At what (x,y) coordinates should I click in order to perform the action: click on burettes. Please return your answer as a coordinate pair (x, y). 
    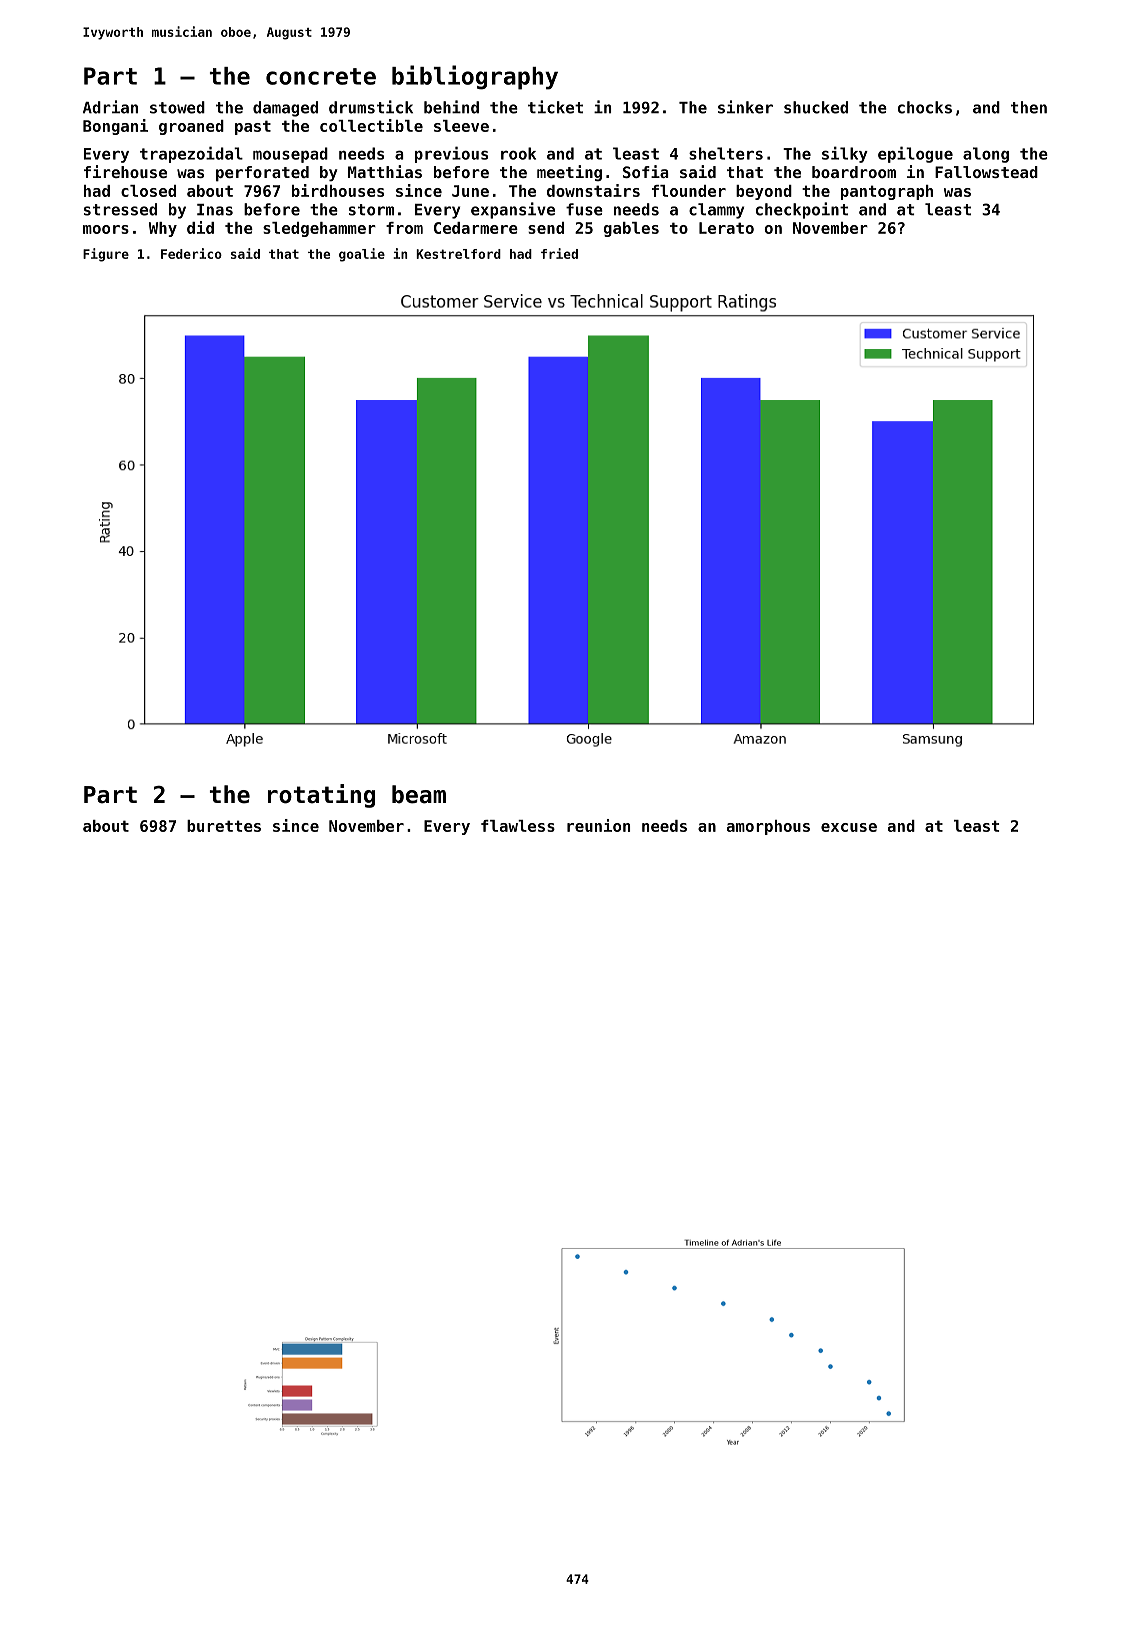
    Looking at the image, I should click on (224, 826).
